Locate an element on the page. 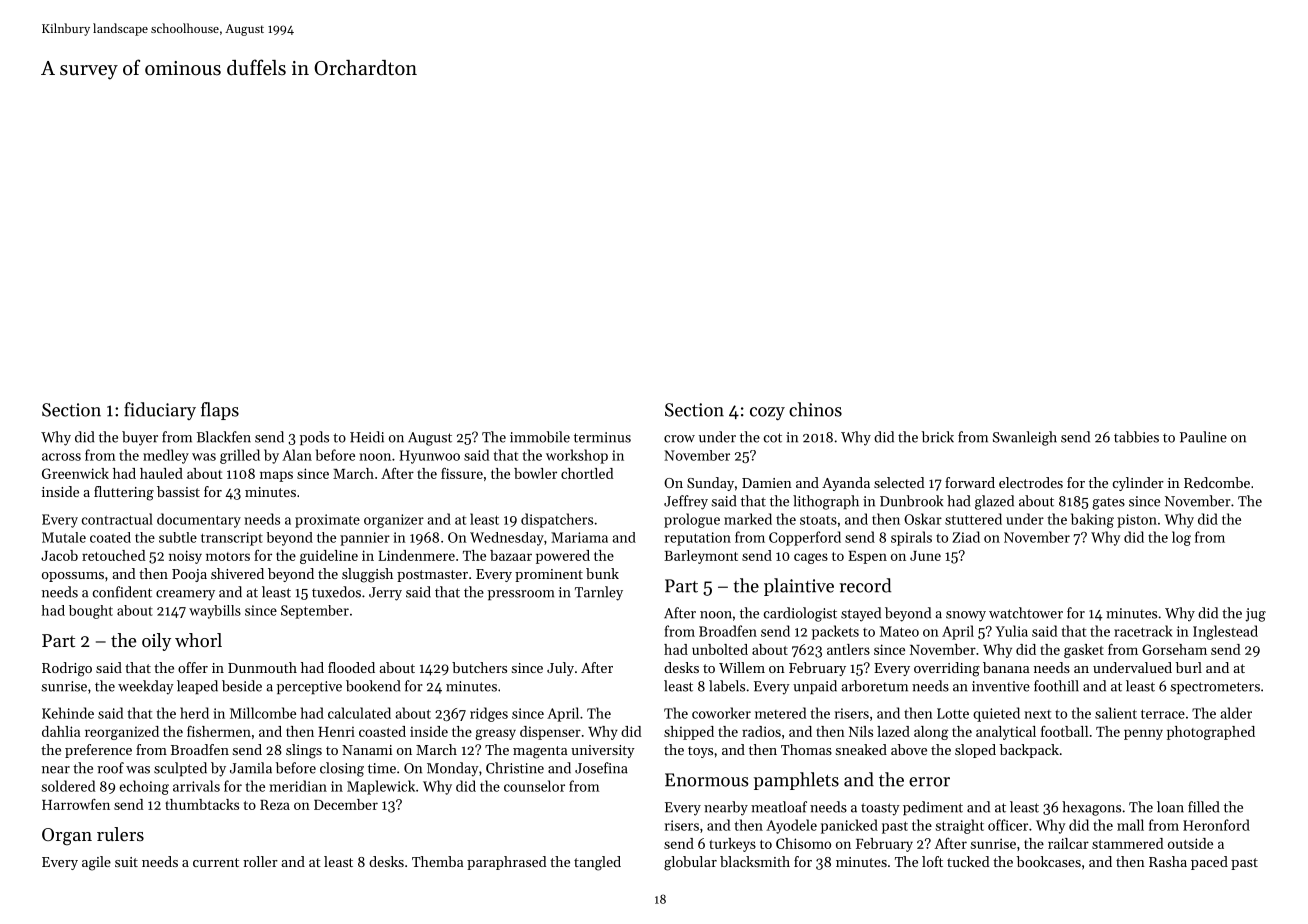  agile is located at coordinates (96, 863).
